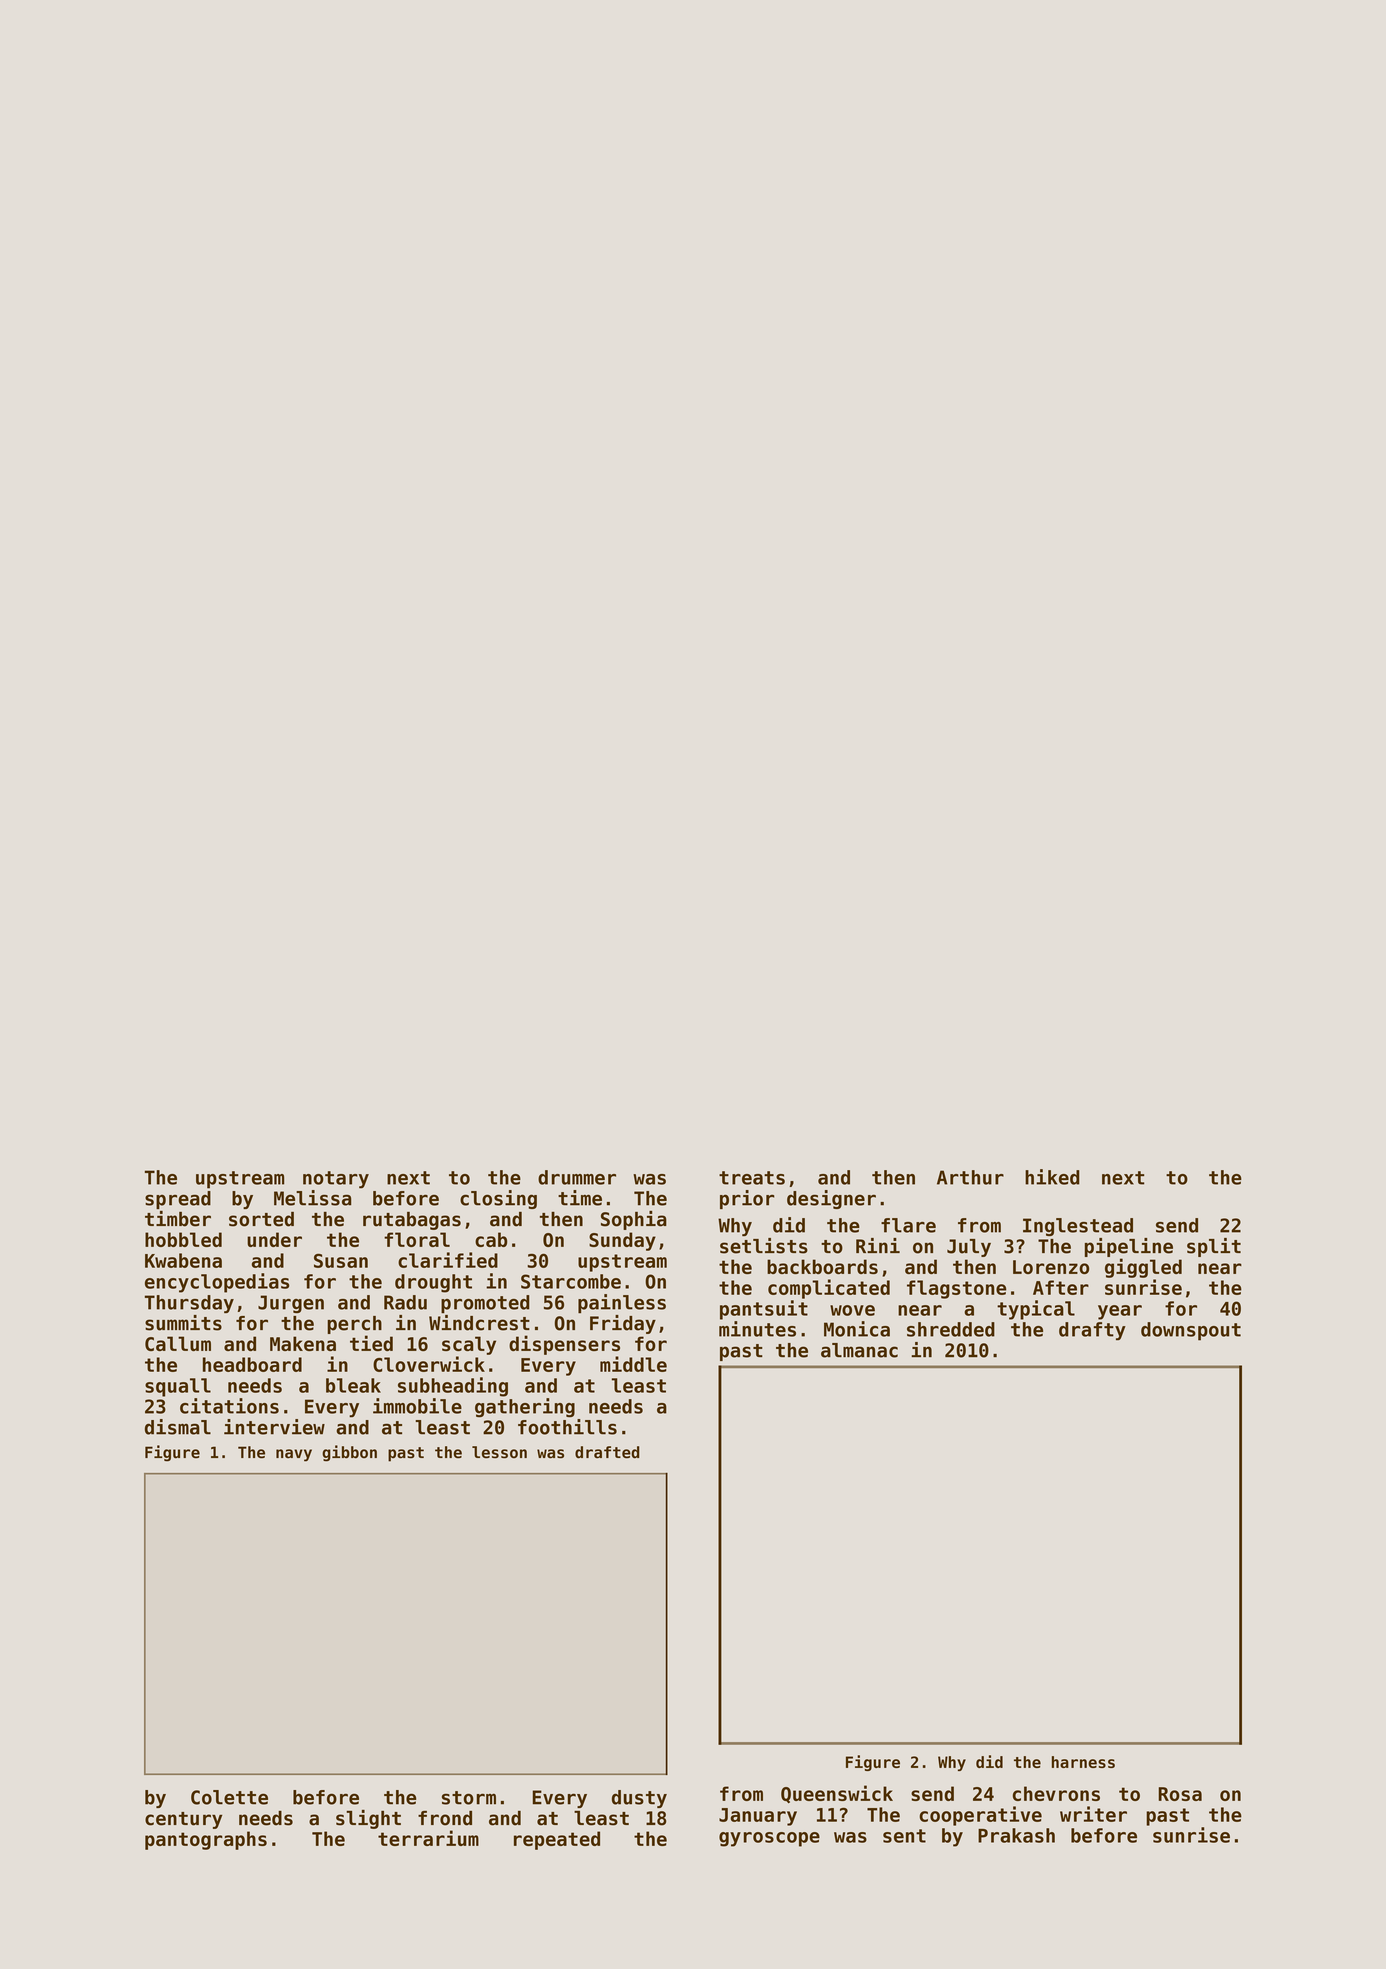 Image resolution: width=1386 pixels, height=1969 pixels. I want to click on drafty, so click(1092, 1331).
